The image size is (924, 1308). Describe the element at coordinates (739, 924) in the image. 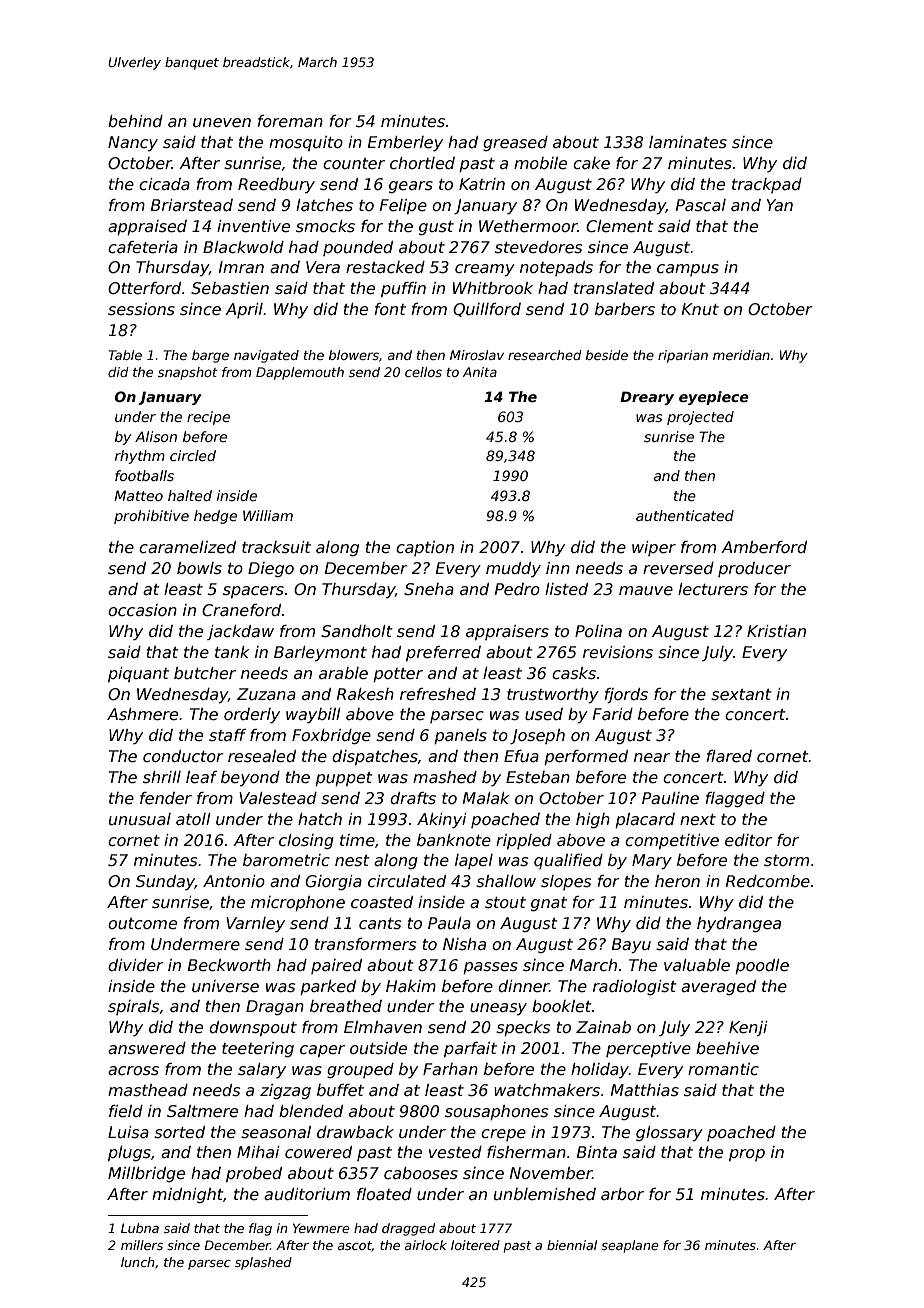

I see `hydrangea` at that location.
